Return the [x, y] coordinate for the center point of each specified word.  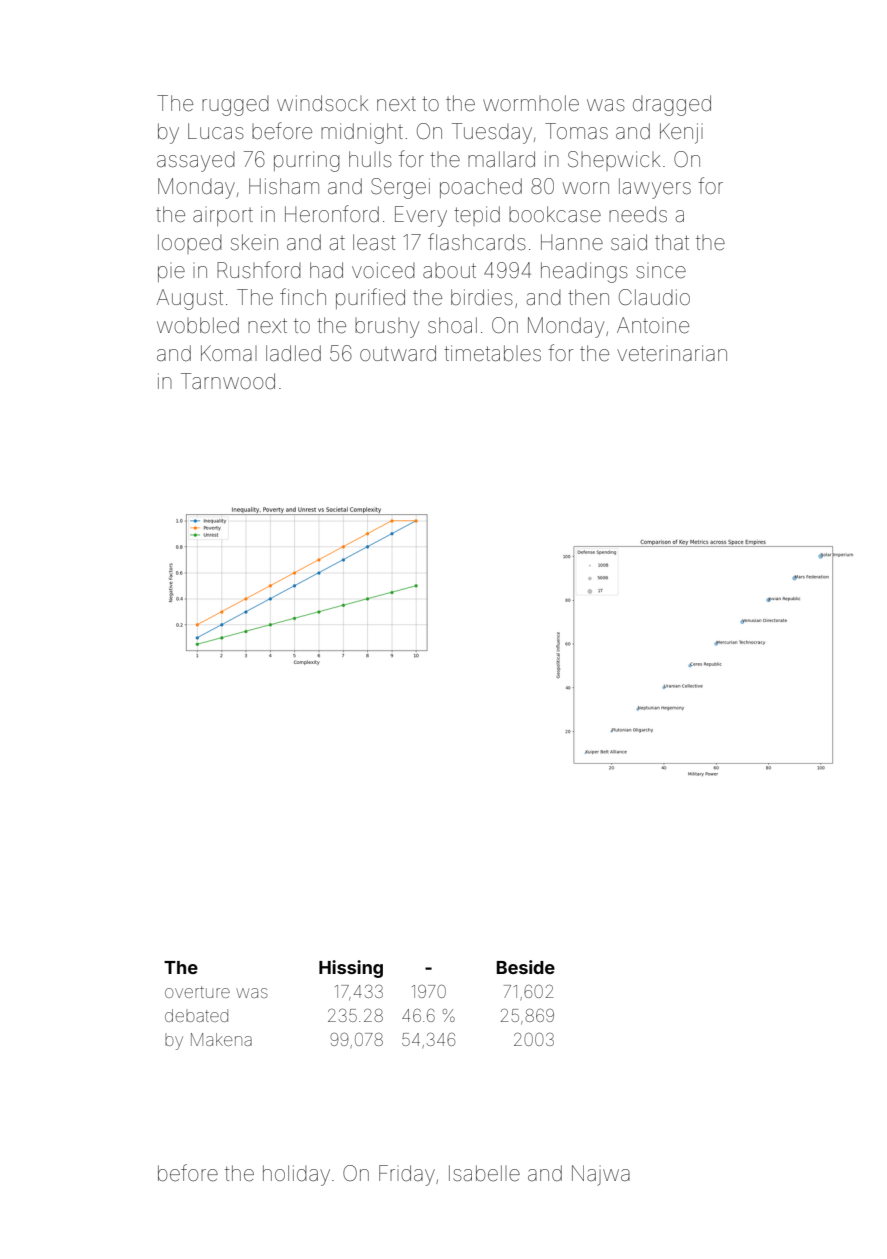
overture [197, 992]
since [661, 272]
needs [638, 214]
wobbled [198, 325]
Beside [526, 967]
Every [421, 216]
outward [398, 353]
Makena [221, 1039]
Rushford [259, 269]
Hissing [351, 969]
